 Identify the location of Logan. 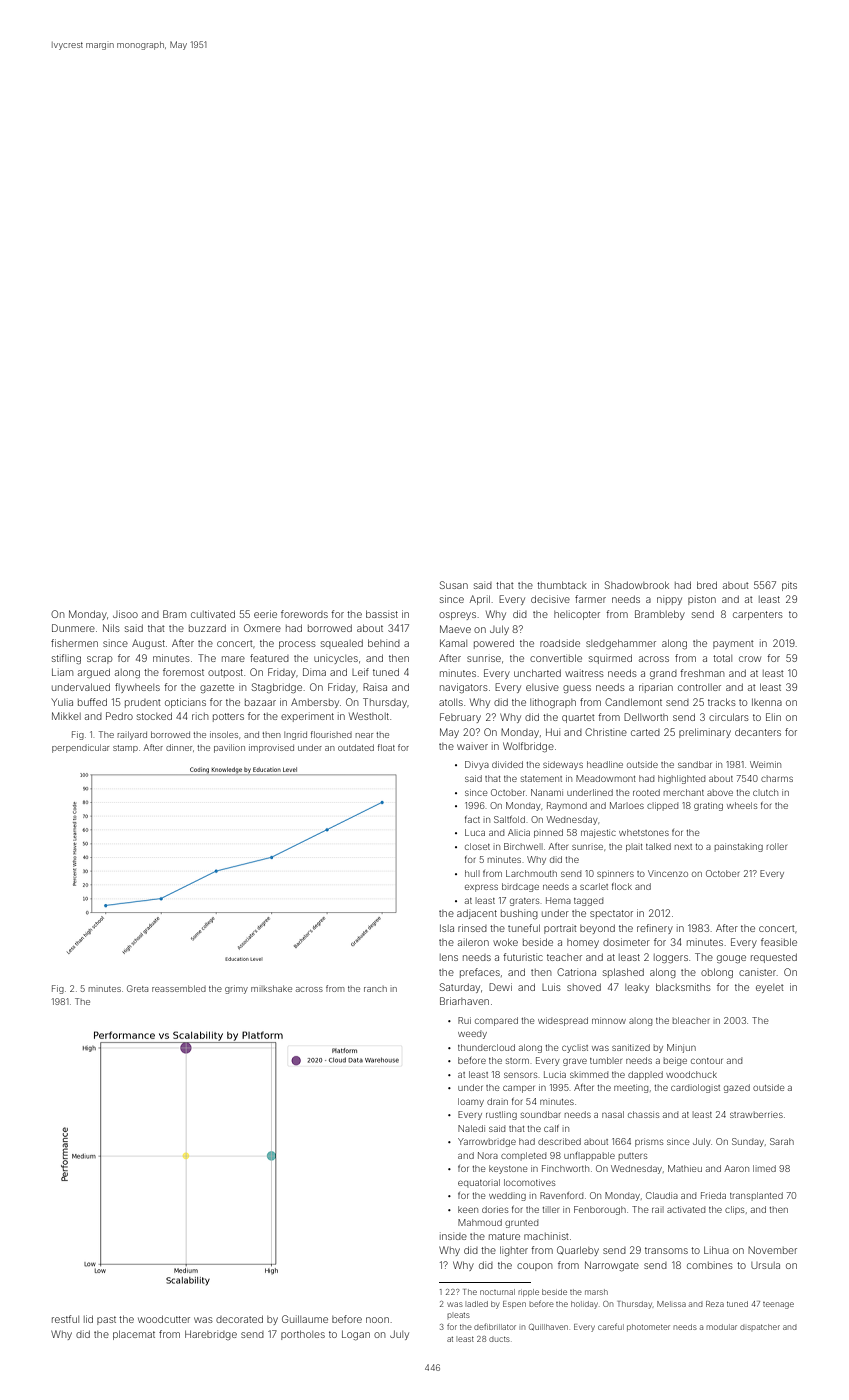
(356, 1335).
